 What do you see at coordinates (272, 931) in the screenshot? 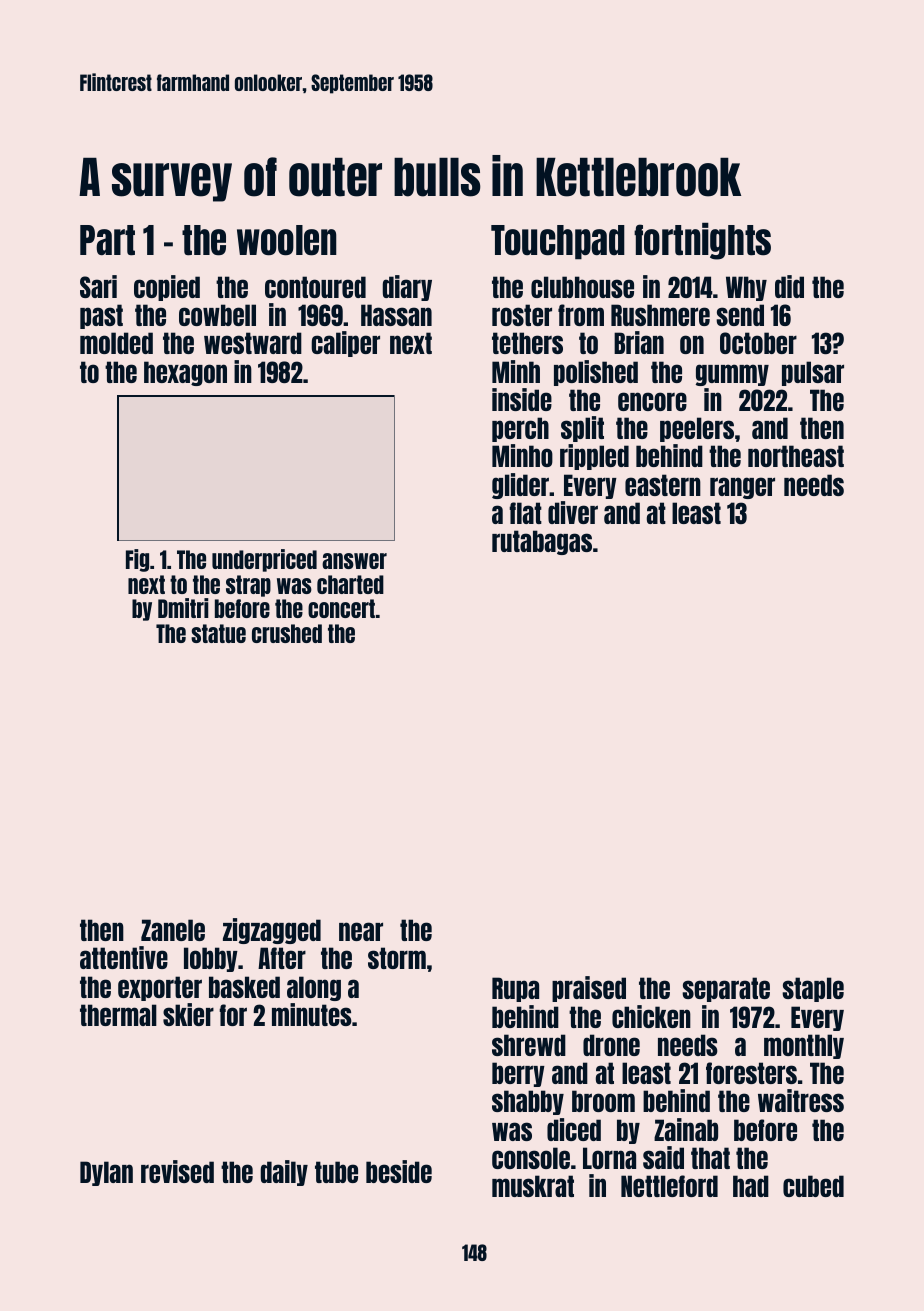
I see `zigzagged` at bounding box center [272, 931].
